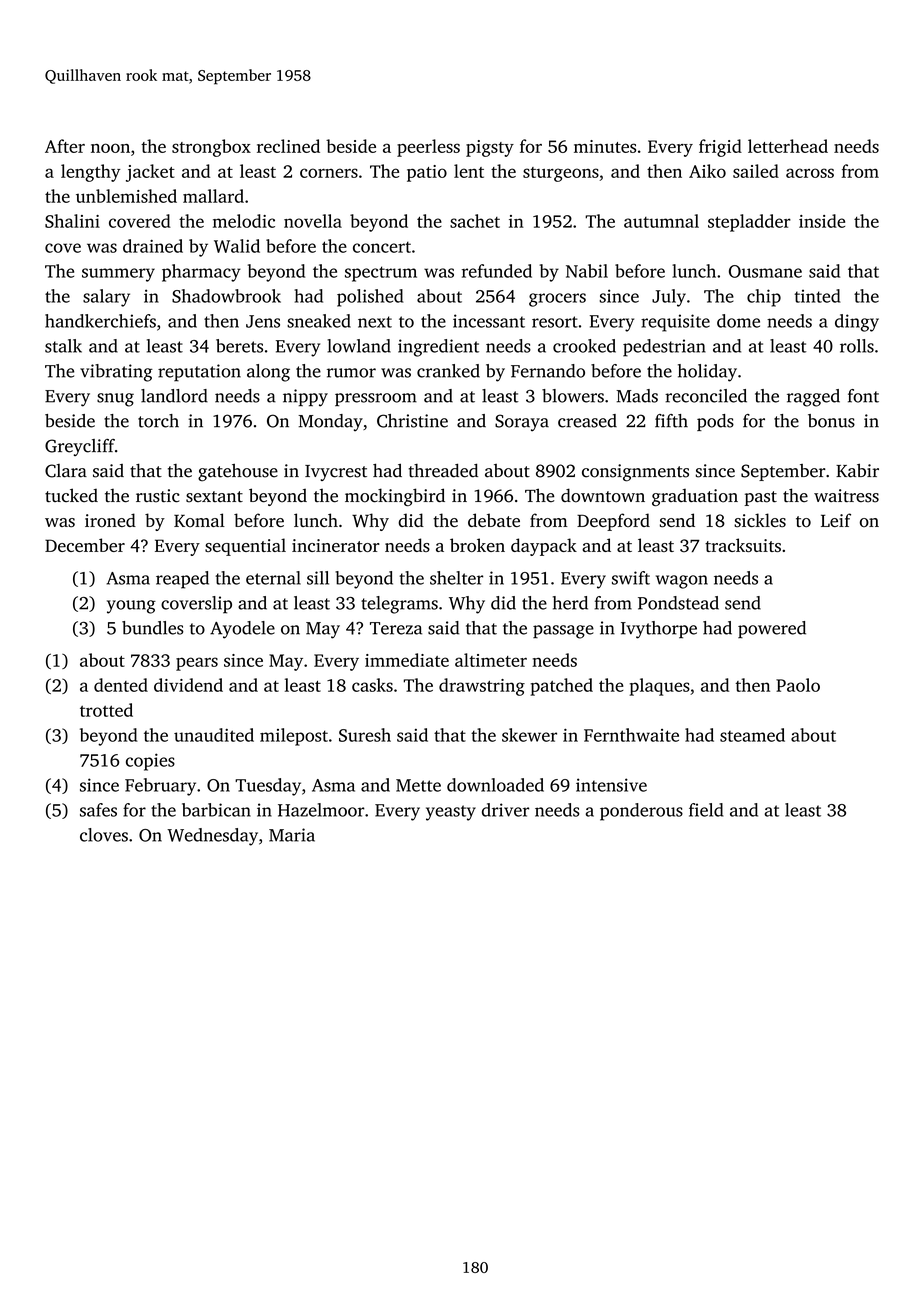 The height and width of the document is (1314, 924). I want to click on pigsty, so click(490, 148).
